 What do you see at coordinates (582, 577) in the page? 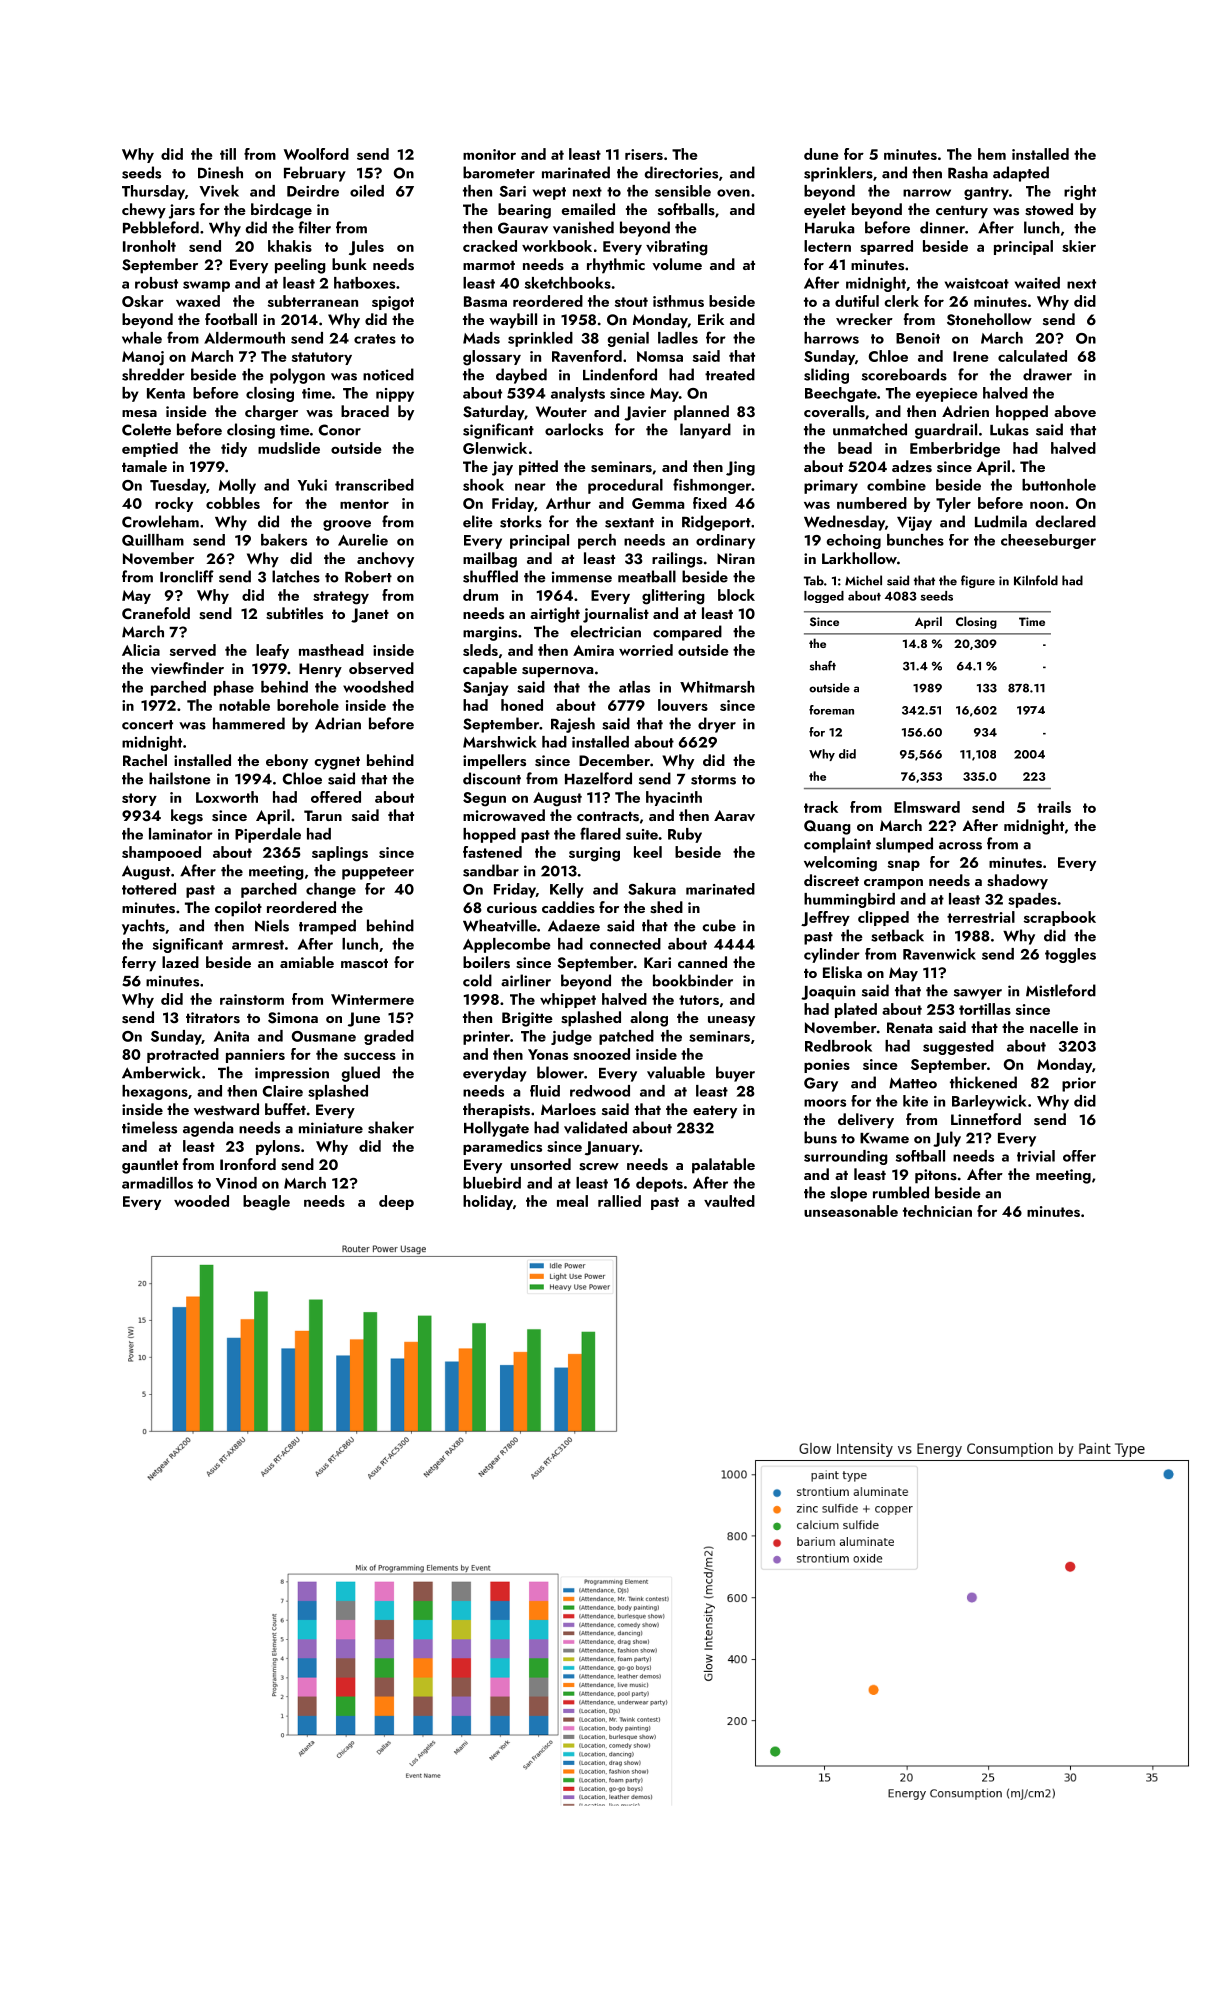
I see `immense` at bounding box center [582, 577].
